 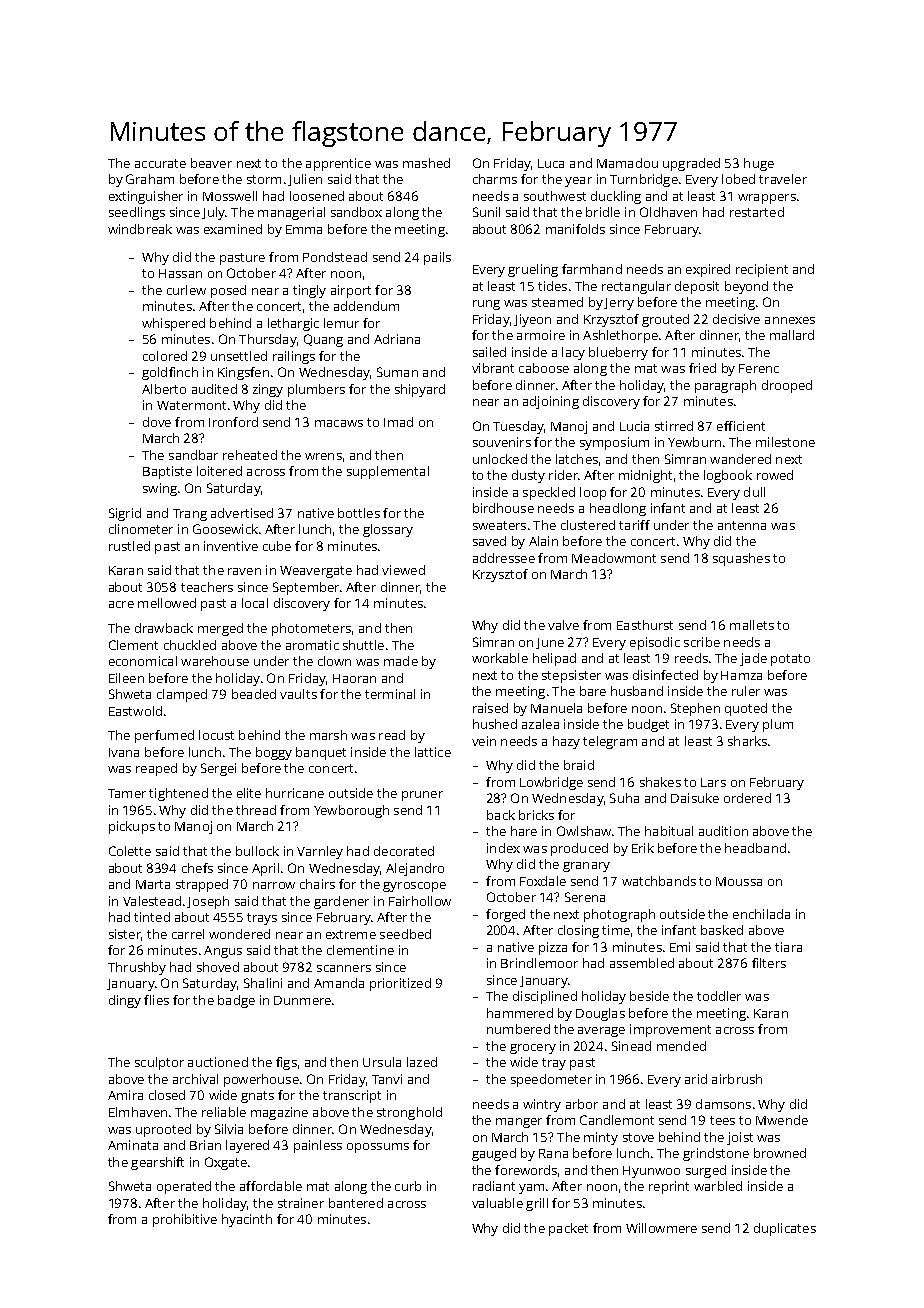 I want to click on airbrush, so click(x=737, y=1079).
